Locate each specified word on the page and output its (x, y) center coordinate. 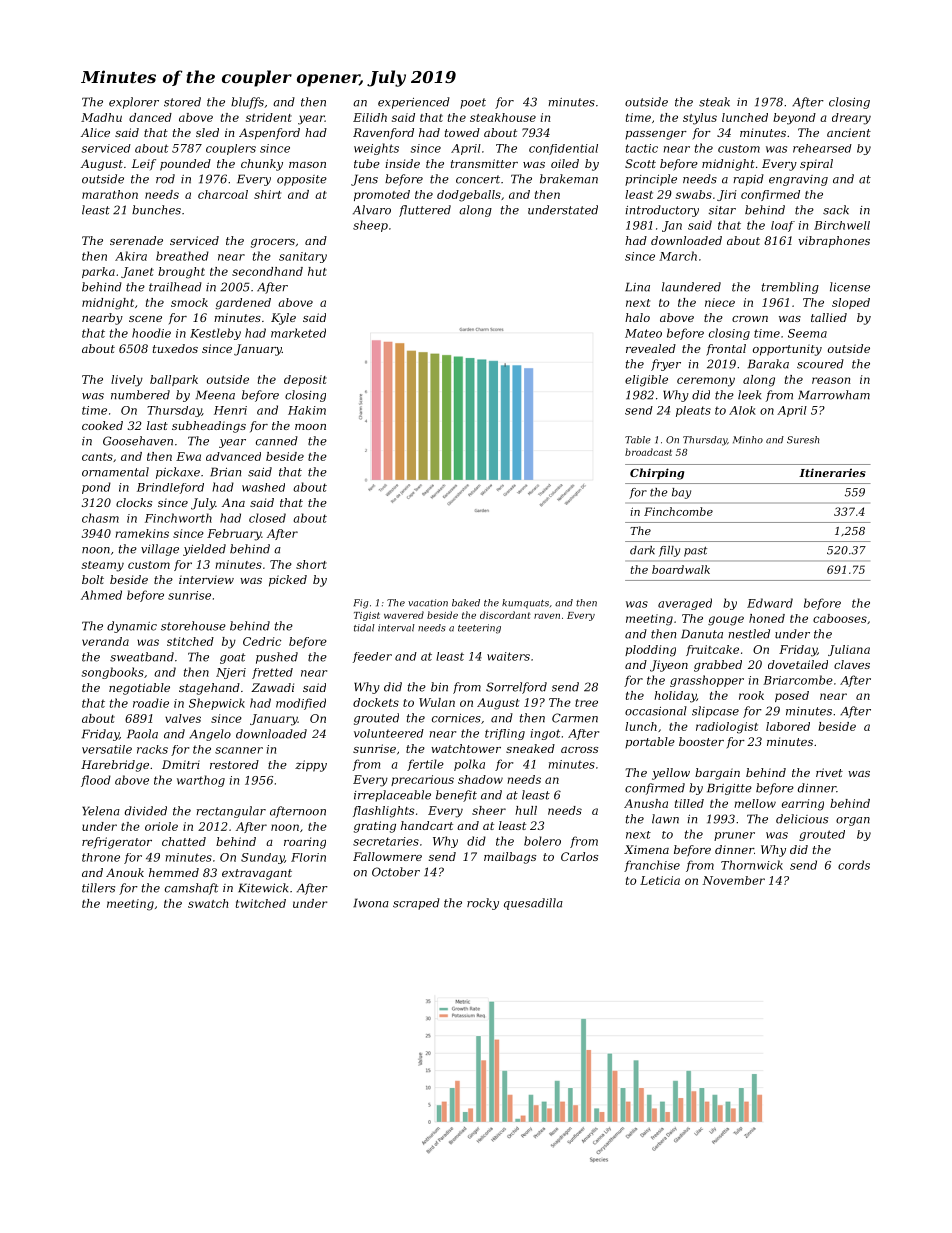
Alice (95, 132)
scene (145, 319)
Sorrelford (516, 688)
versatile (107, 749)
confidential (563, 149)
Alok (742, 410)
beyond (794, 119)
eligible (646, 381)
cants (97, 457)
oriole (161, 826)
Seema (807, 333)
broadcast (648, 452)
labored (788, 726)
